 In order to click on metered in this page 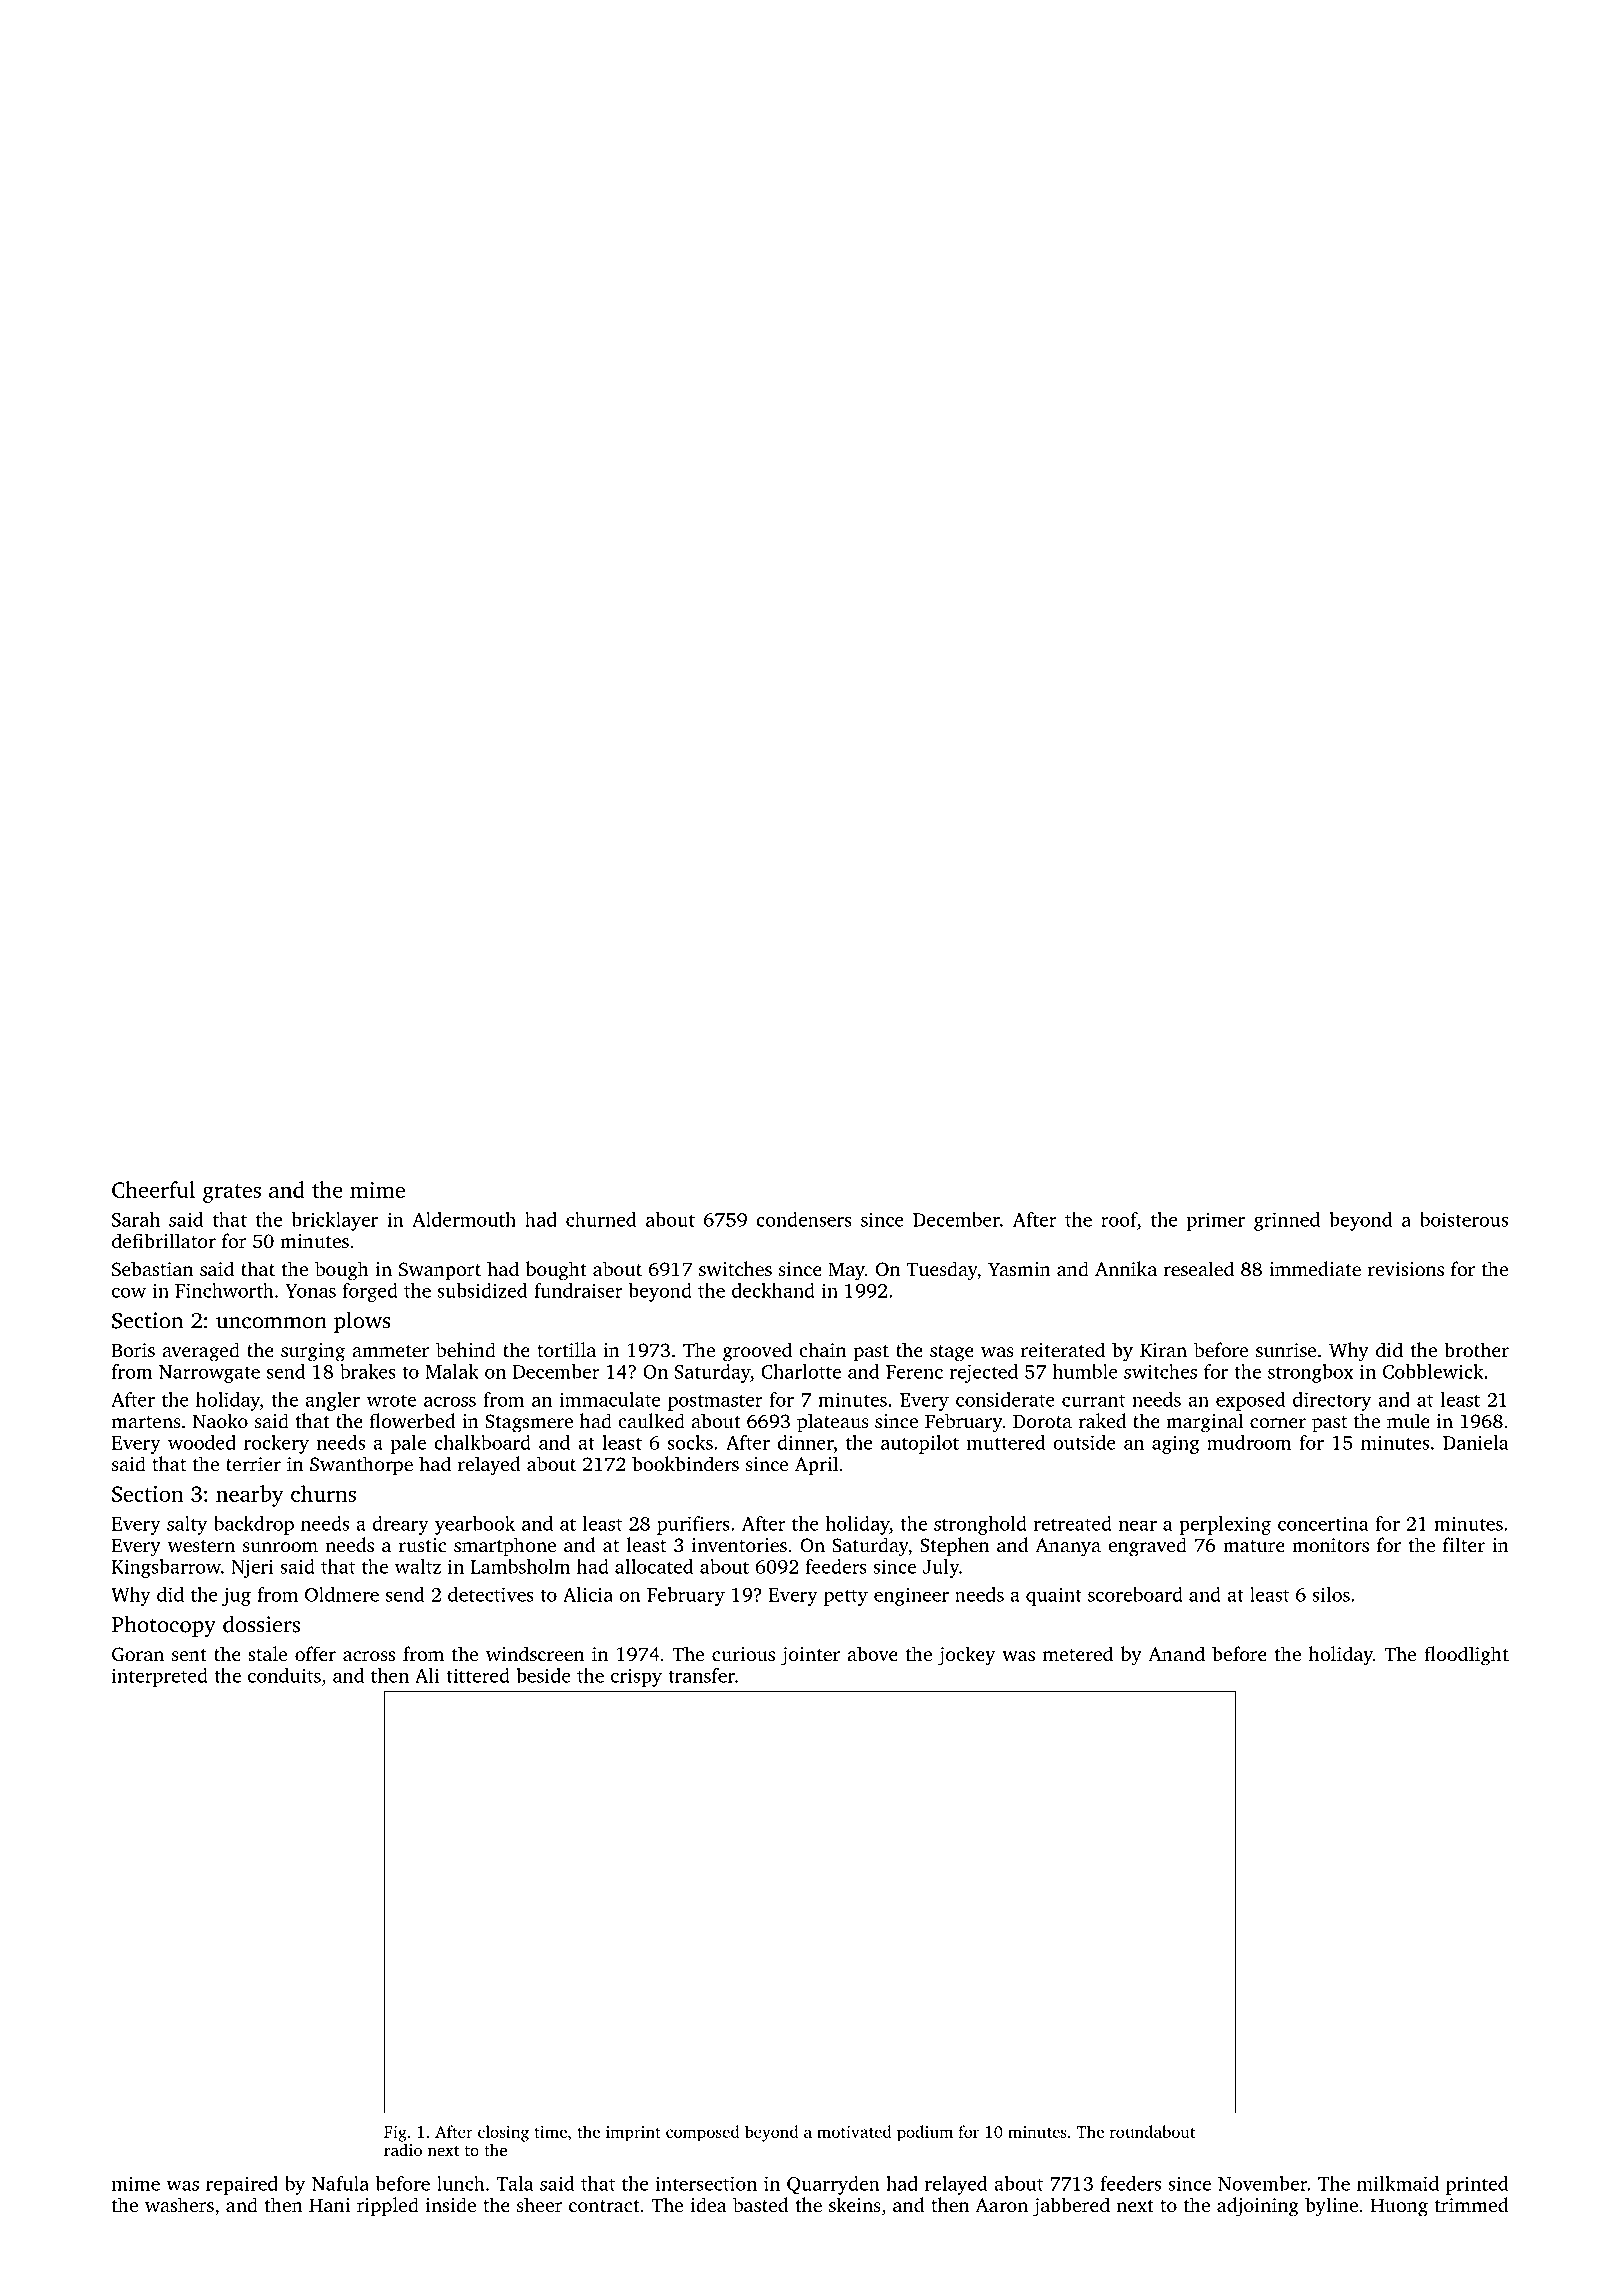, I will do `click(1078, 1653)`.
